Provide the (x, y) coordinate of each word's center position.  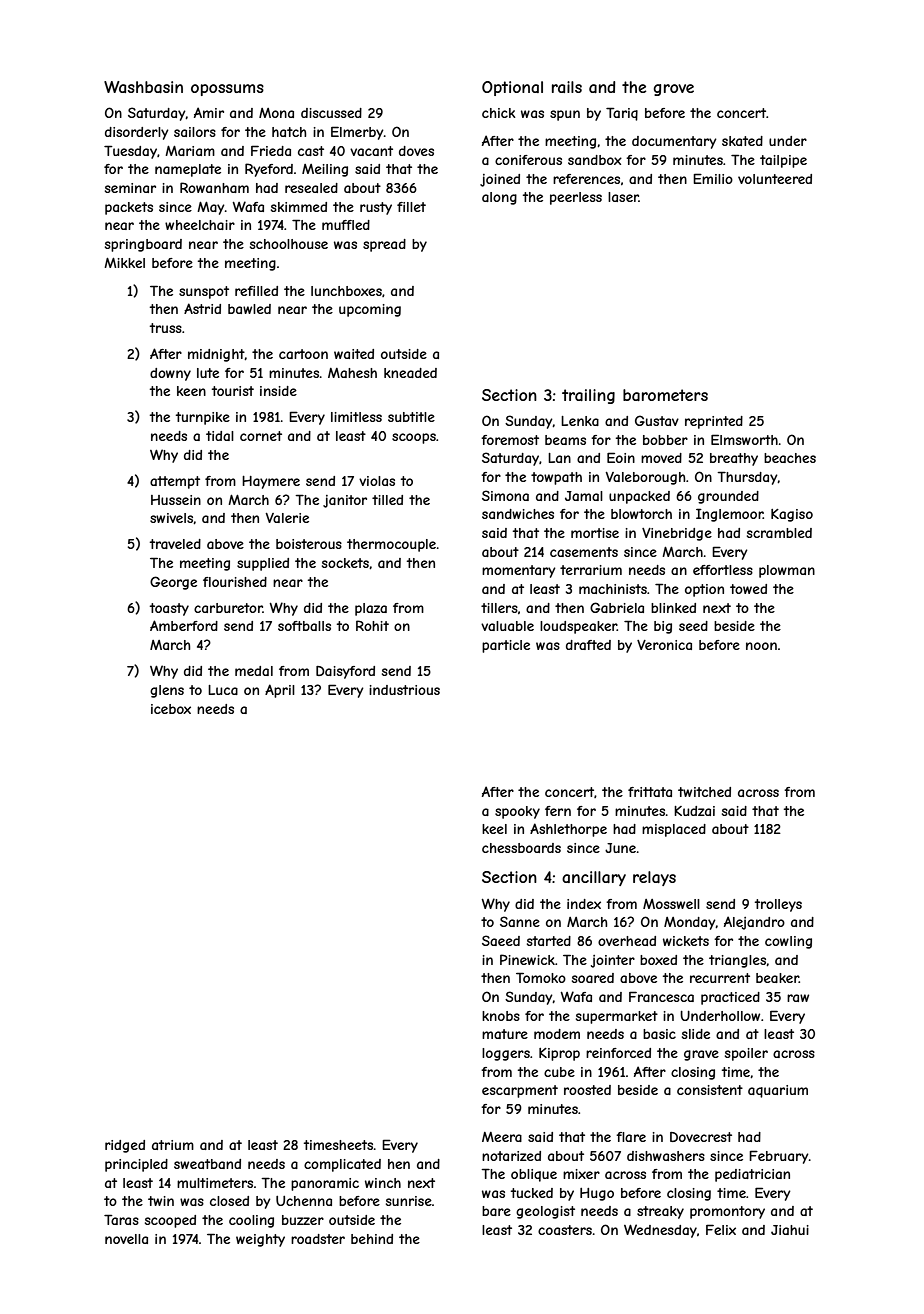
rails (567, 87)
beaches (790, 458)
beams (565, 440)
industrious (404, 690)
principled (136, 1165)
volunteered (775, 179)
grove (674, 90)
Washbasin (143, 87)
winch (383, 1183)
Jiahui (790, 1230)
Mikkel (124, 263)
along (499, 198)
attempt (175, 482)
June (620, 848)
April (280, 691)
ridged (125, 1146)
